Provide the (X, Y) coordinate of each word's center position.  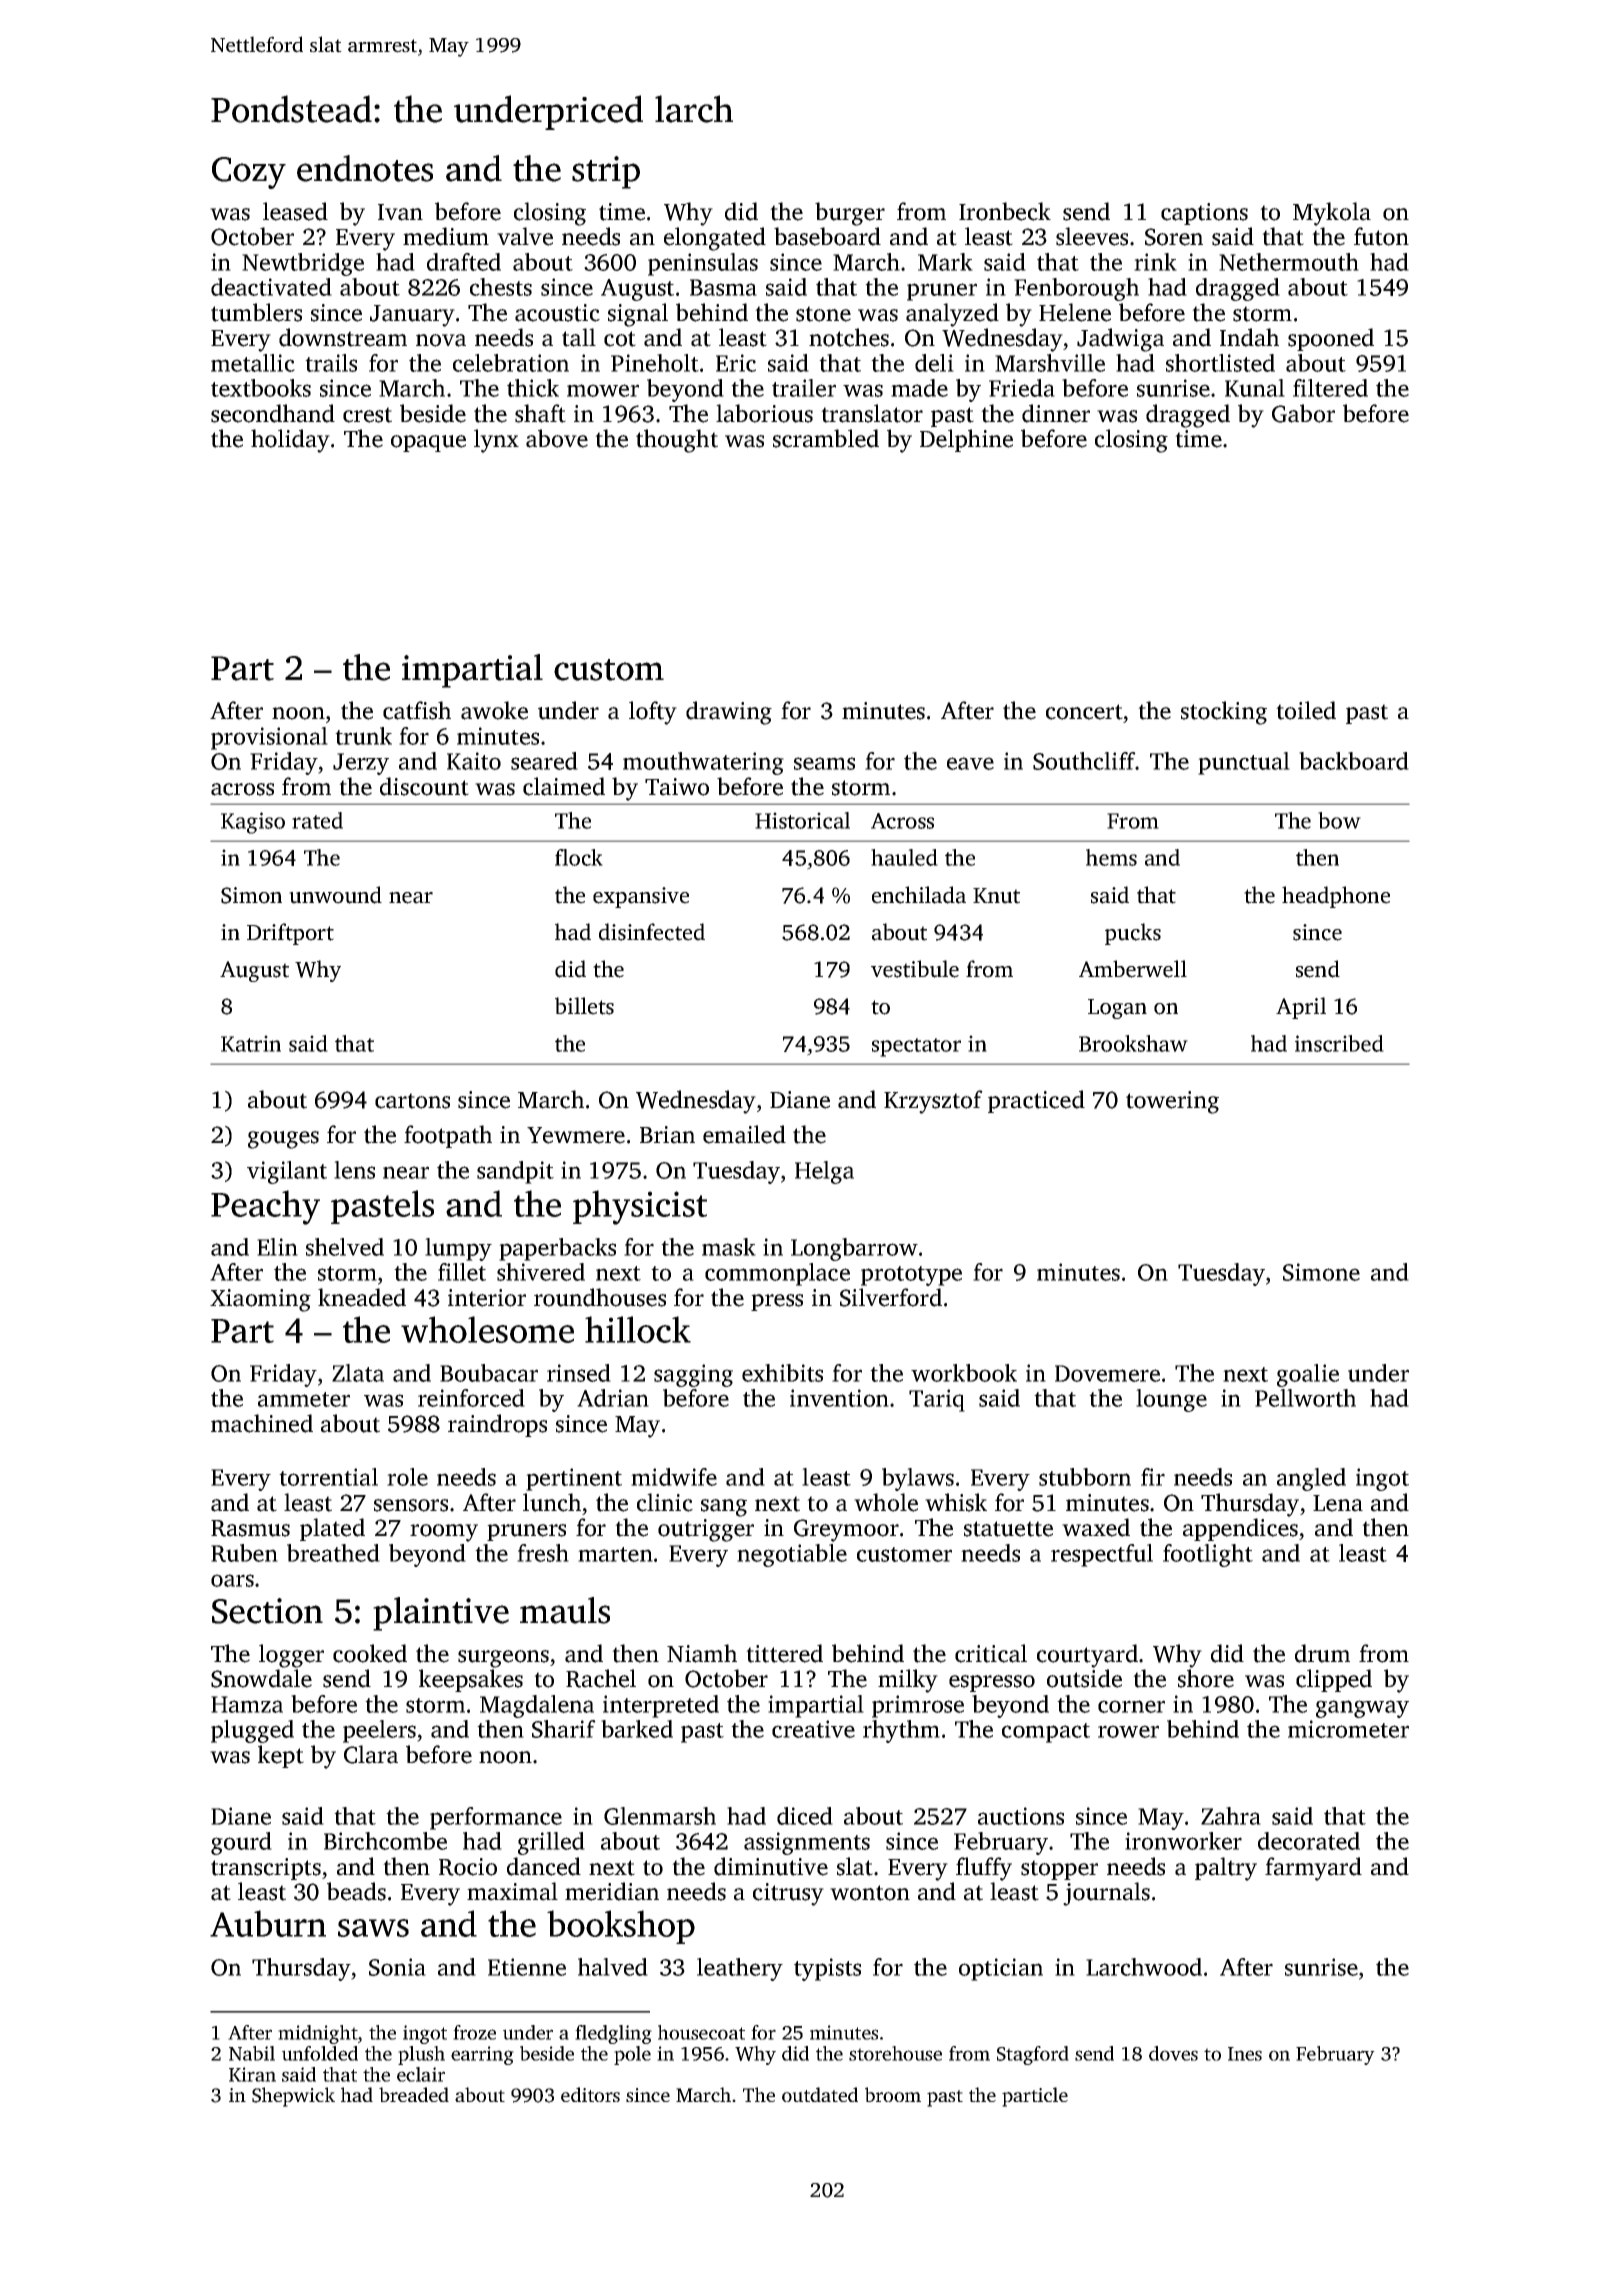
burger (850, 214)
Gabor (1303, 413)
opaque (428, 443)
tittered (784, 1653)
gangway (1362, 1709)
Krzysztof (933, 1102)
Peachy (265, 1207)
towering (1172, 1102)
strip (606, 172)
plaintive (441, 1614)
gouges (283, 1140)
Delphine (966, 440)
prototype (911, 1276)
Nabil (252, 2053)
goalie (1308, 1375)
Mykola (1332, 214)
